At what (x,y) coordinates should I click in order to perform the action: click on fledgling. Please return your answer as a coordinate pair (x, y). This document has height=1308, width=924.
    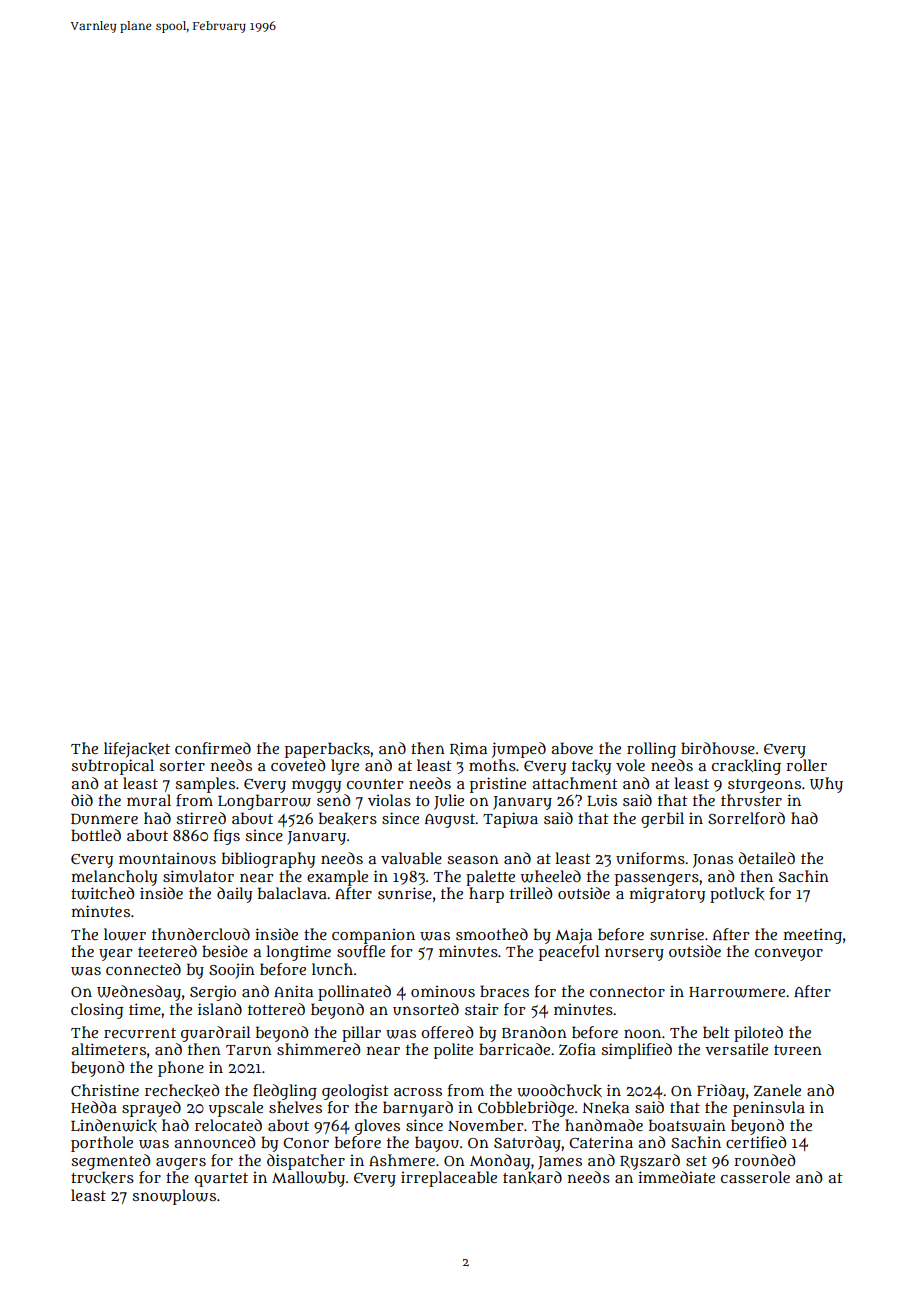
    Looking at the image, I should click on (285, 1092).
